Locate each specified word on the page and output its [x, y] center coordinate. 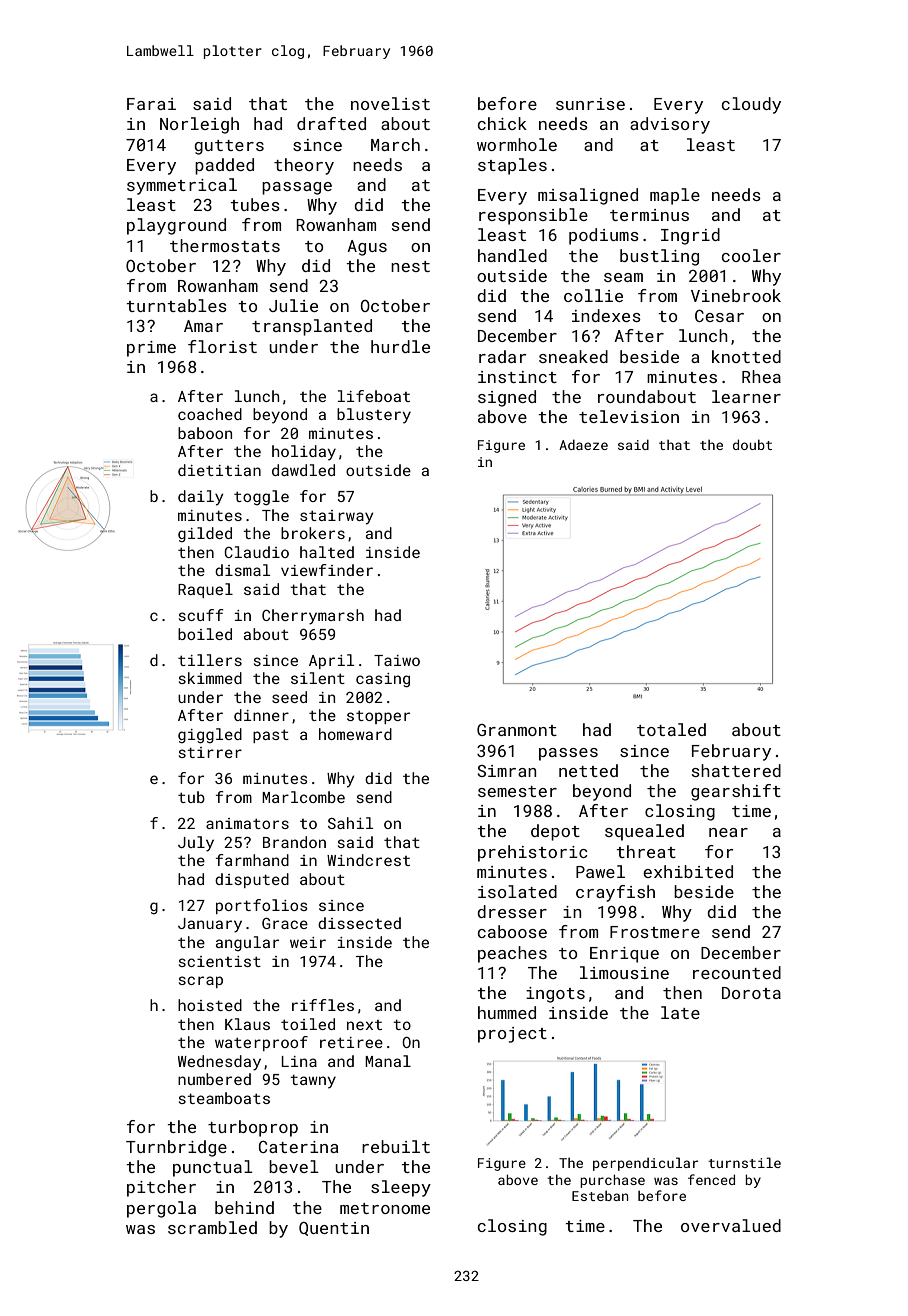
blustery [374, 416]
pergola [161, 1209]
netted [588, 770]
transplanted [312, 327]
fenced [711, 1179]
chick [502, 123]
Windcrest [368, 860]
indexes [606, 315]
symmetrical [182, 186]
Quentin [334, 1229]
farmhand [252, 860]
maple [675, 196]
